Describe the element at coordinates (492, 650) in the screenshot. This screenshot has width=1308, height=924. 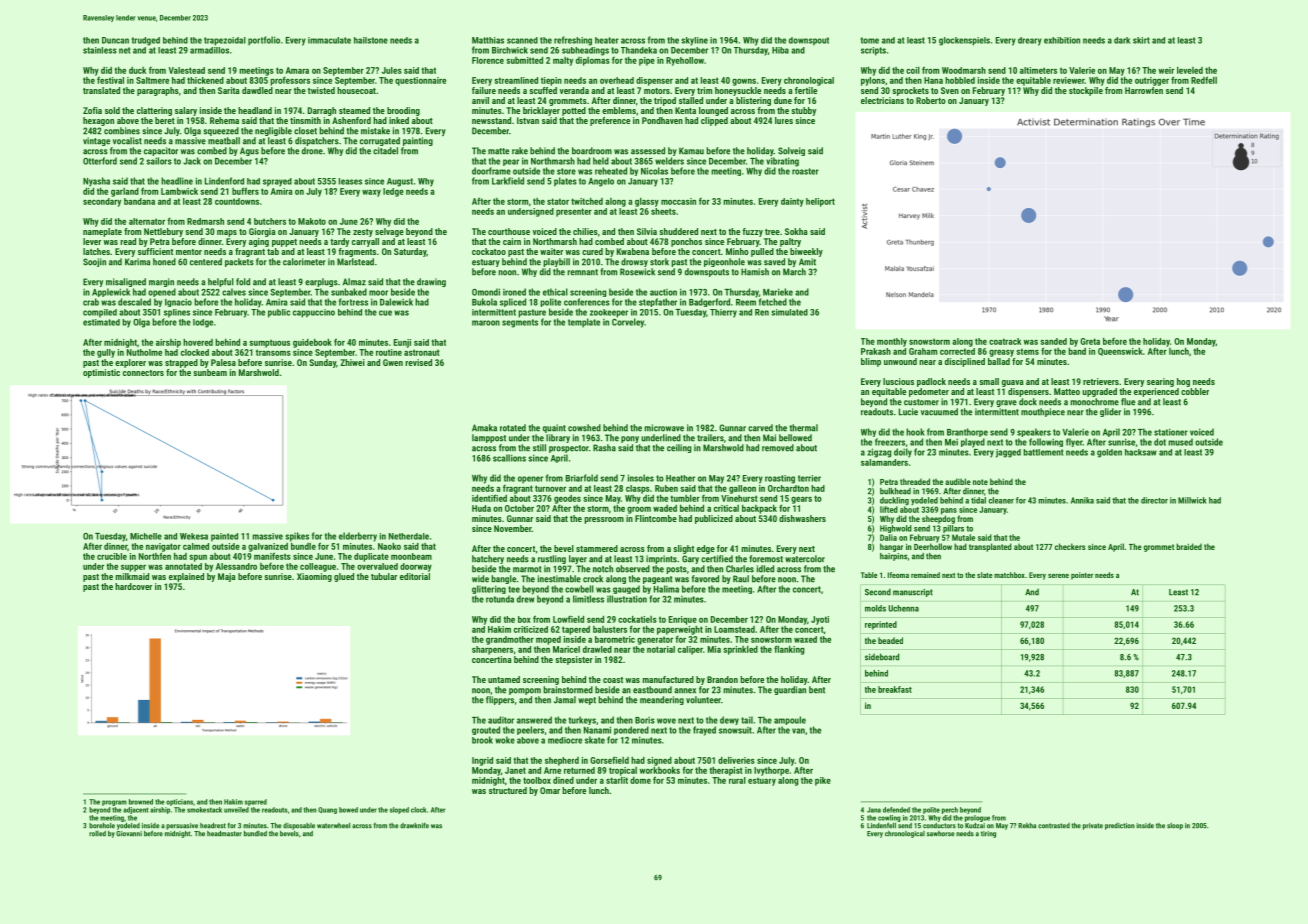
I see `sharpeners` at that location.
